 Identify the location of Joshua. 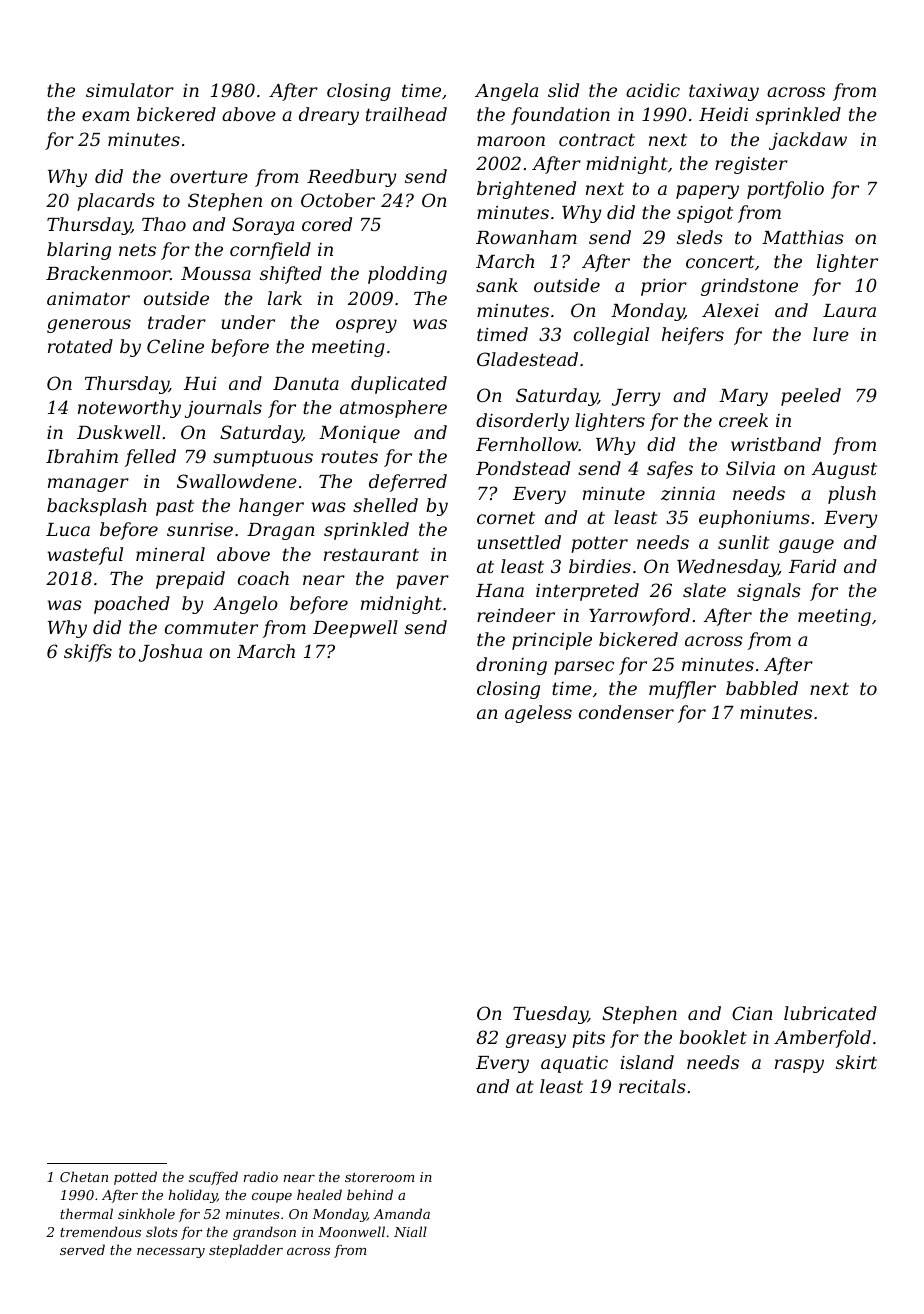
(170, 653).
